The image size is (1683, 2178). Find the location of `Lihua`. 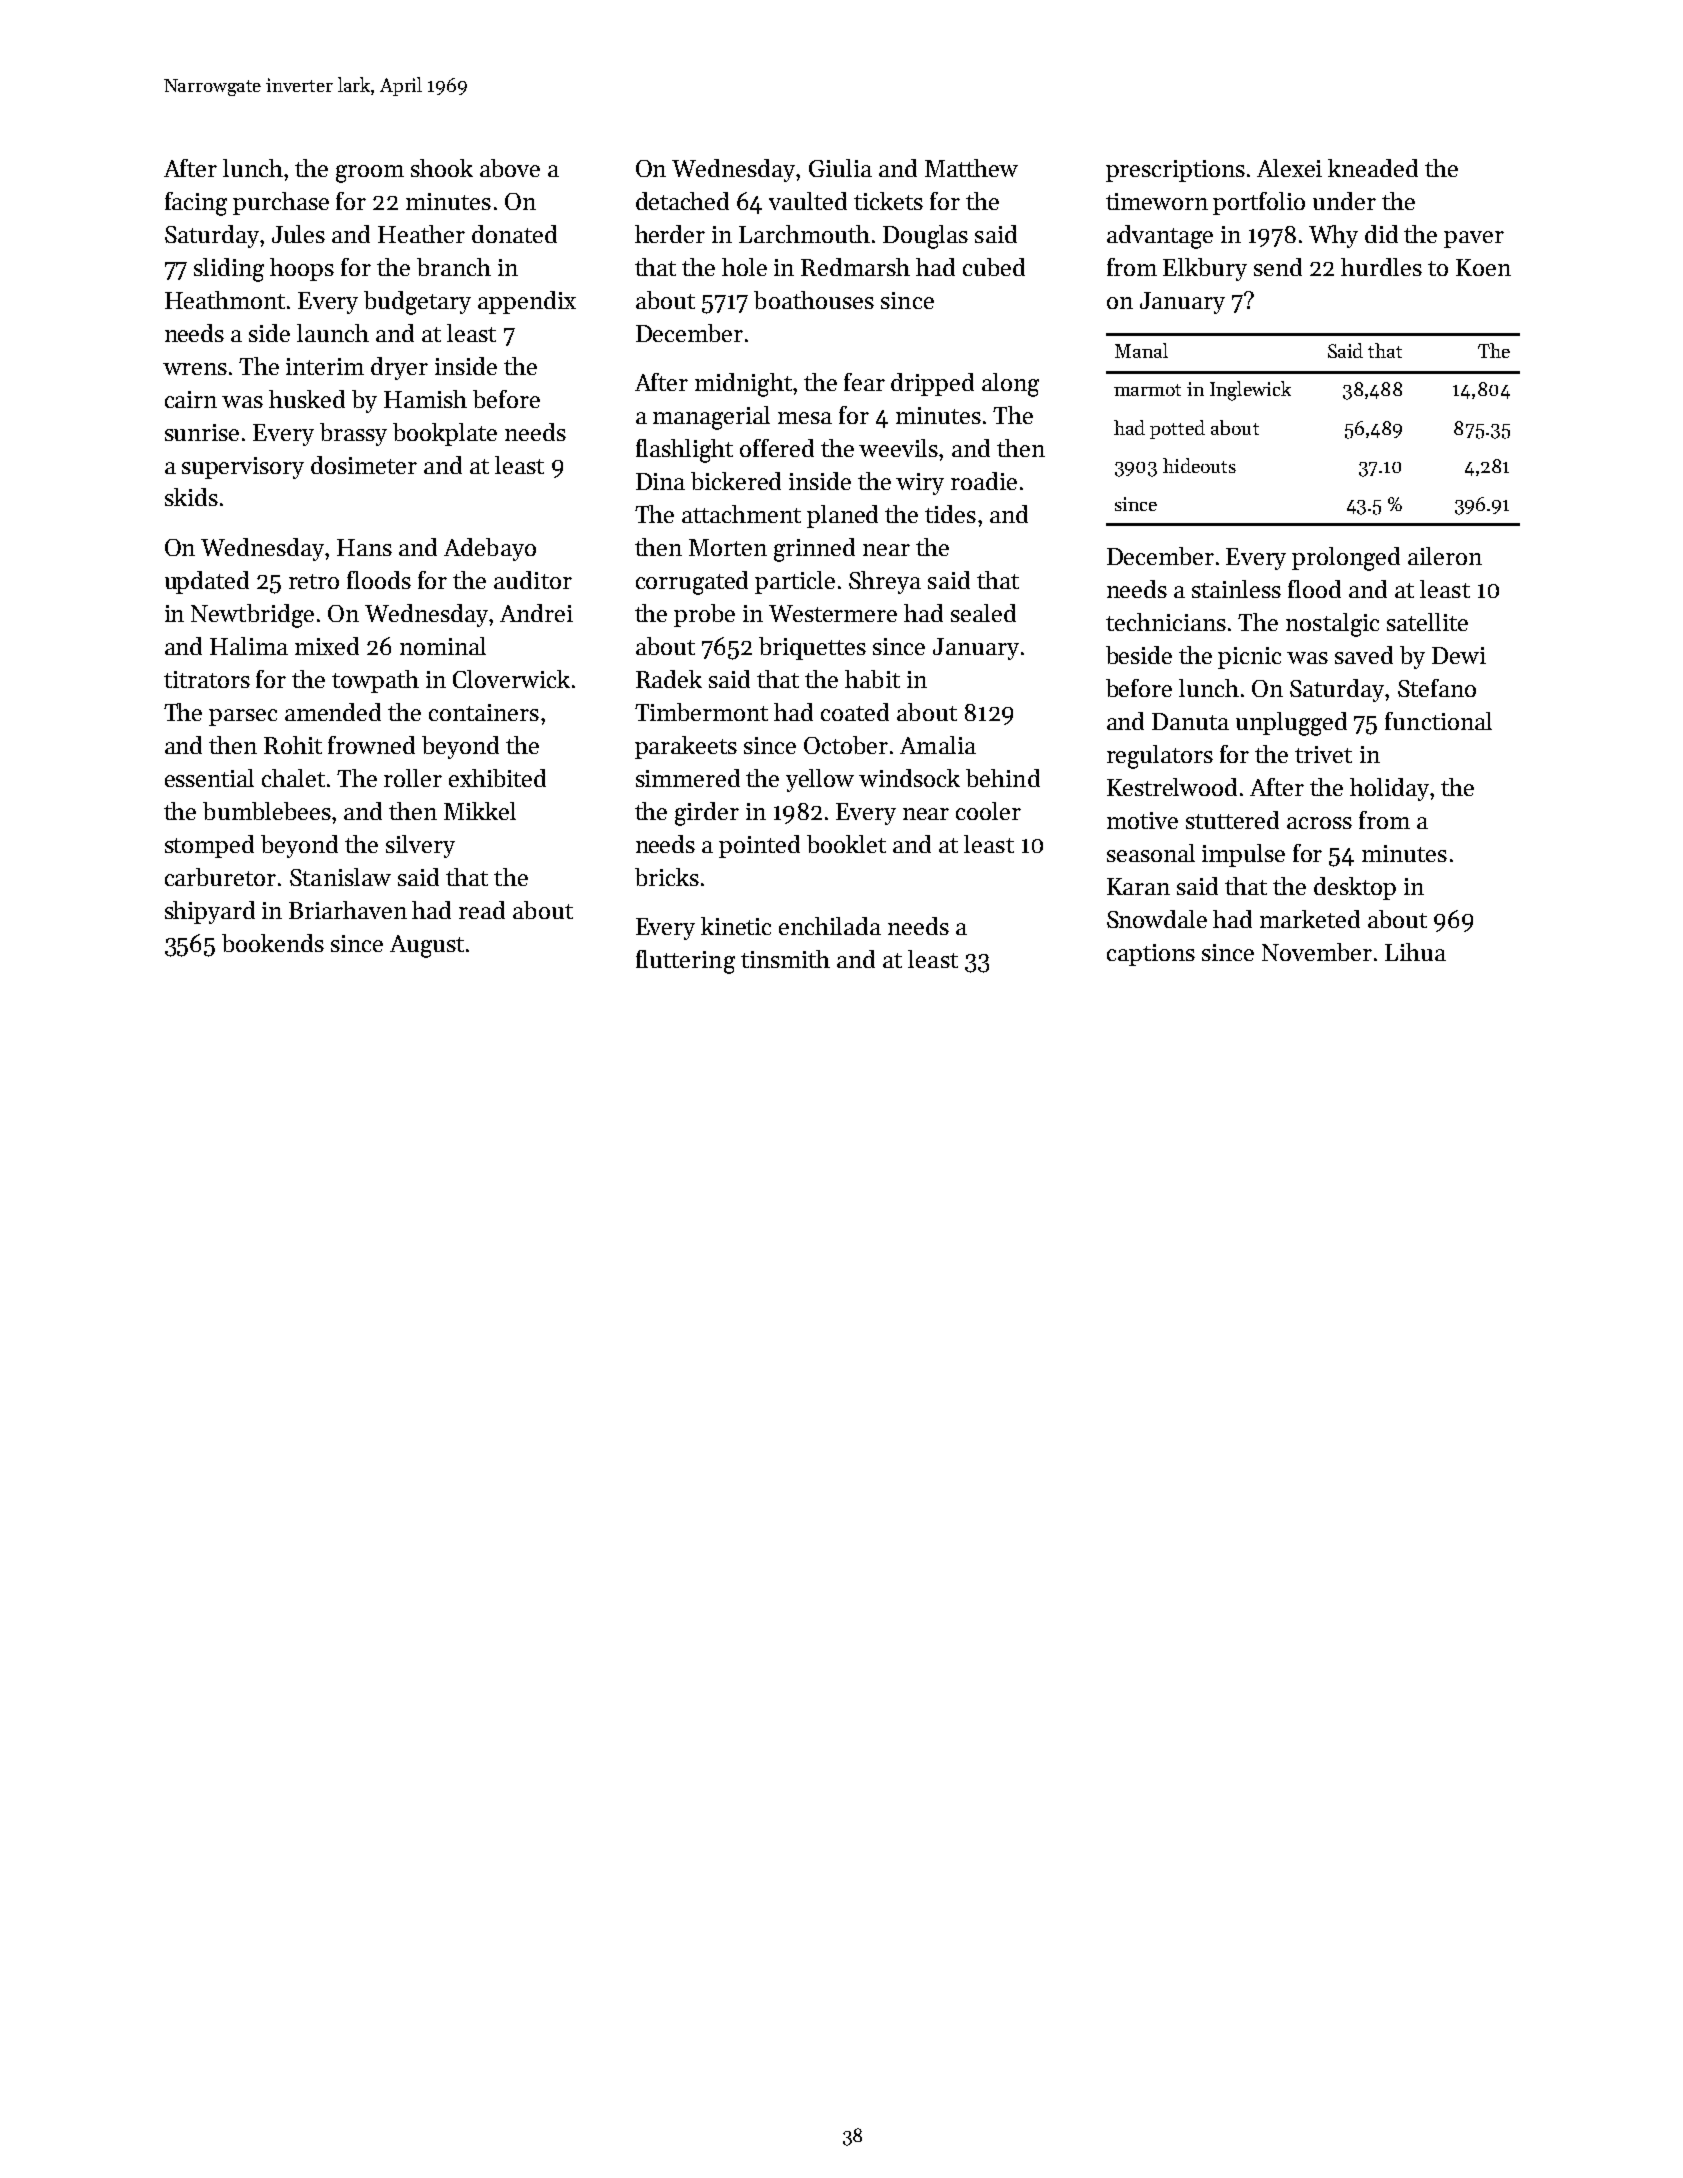

Lihua is located at coordinates (1415, 952).
